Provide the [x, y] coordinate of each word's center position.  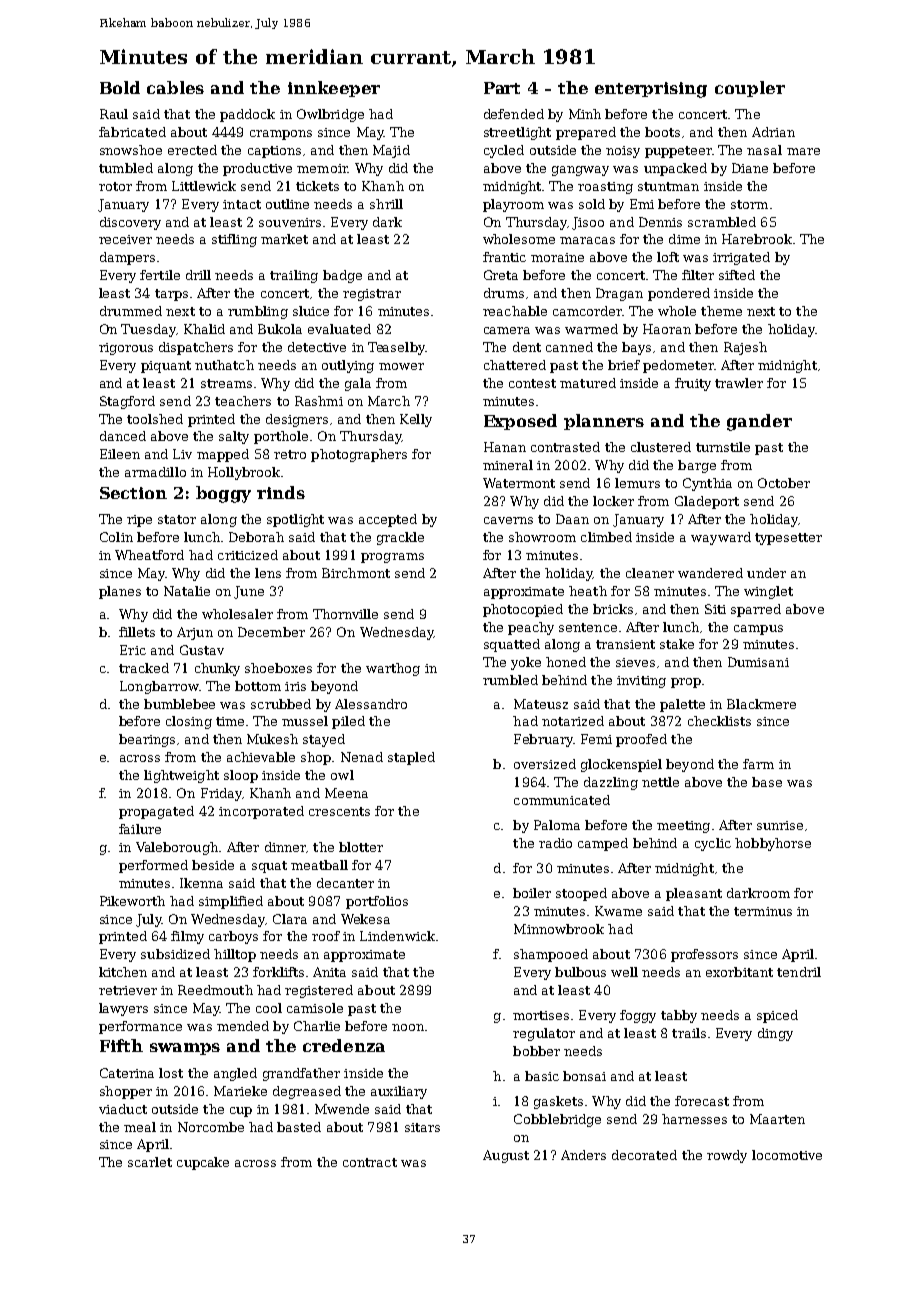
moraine [557, 257]
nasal [764, 150]
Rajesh [745, 348]
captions [274, 152]
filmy [187, 937]
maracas [587, 240]
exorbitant [739, 972]
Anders [583, 1155]
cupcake [203, 1163]
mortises [541, 1015]
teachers [243, 401]
